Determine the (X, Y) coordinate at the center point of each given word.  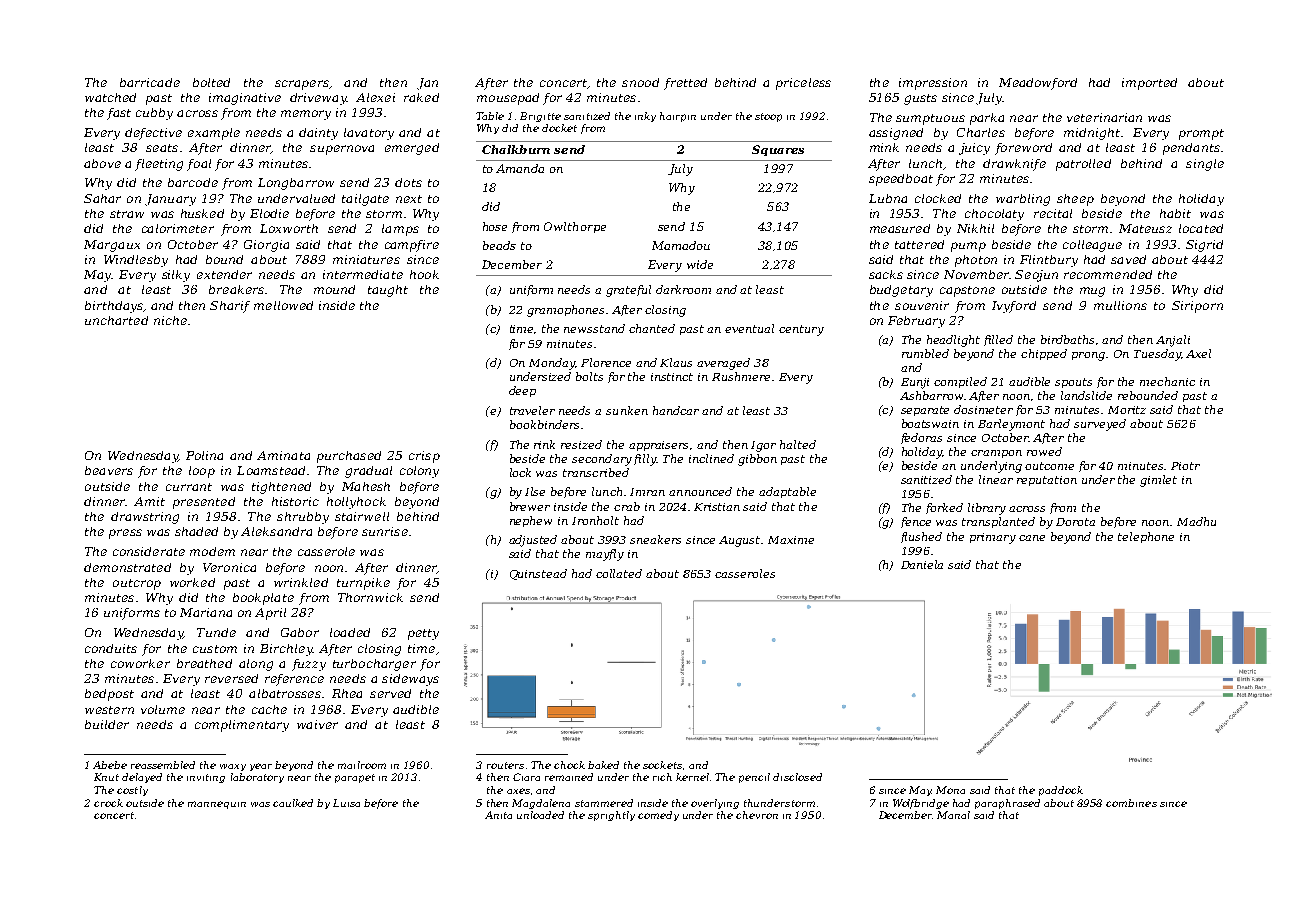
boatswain (930, 423)
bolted (211, 82)
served (390, 693)
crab (627, 506)
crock (108, 803)
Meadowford (1038, 84)
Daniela (922, 564)
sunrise (385, 531)
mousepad (508, 99)
